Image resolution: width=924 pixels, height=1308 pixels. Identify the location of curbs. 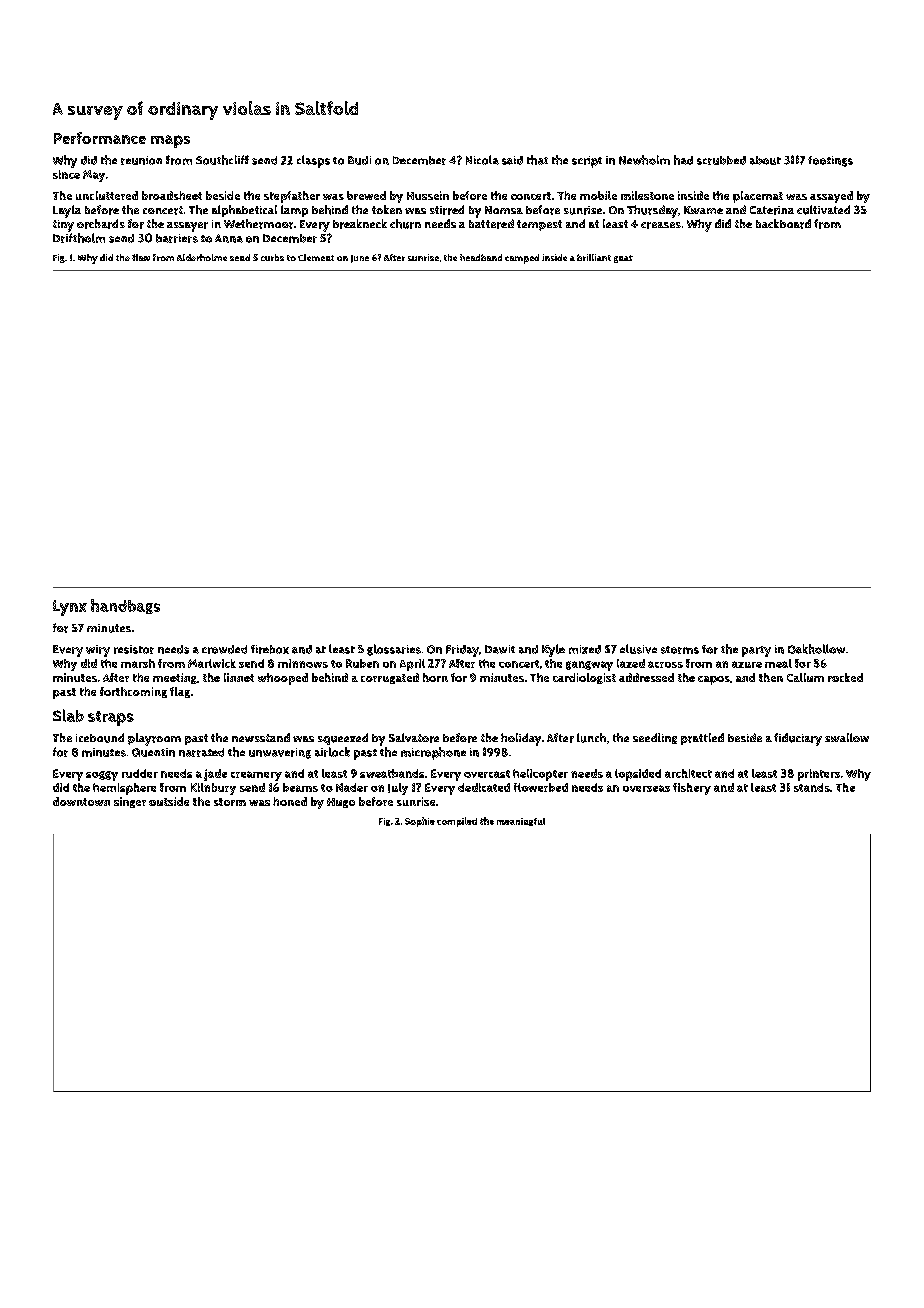
(272, 257).
